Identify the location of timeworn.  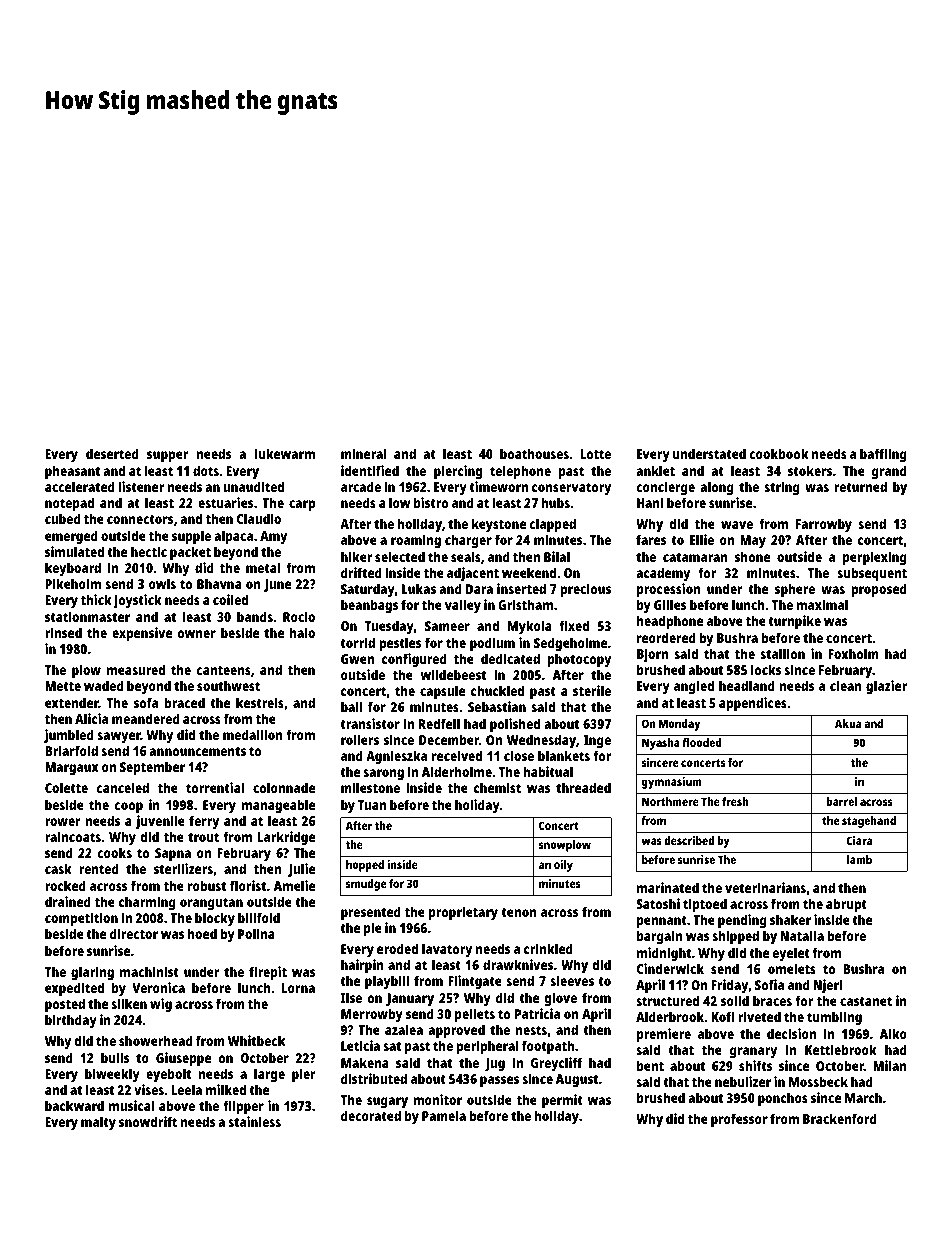
(498, 486).
